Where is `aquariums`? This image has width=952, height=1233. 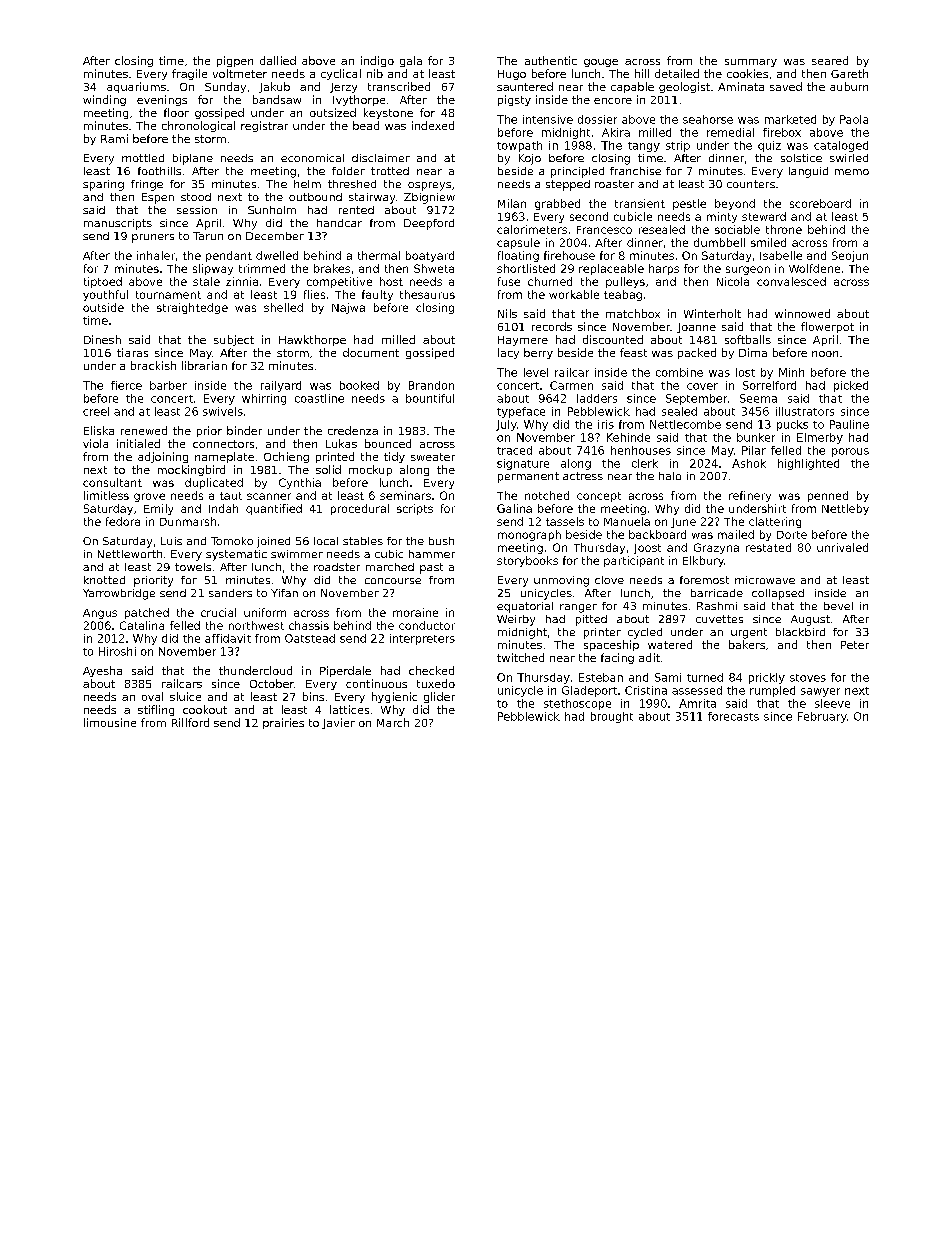
aquariums is located at coordinates (136, 87).
